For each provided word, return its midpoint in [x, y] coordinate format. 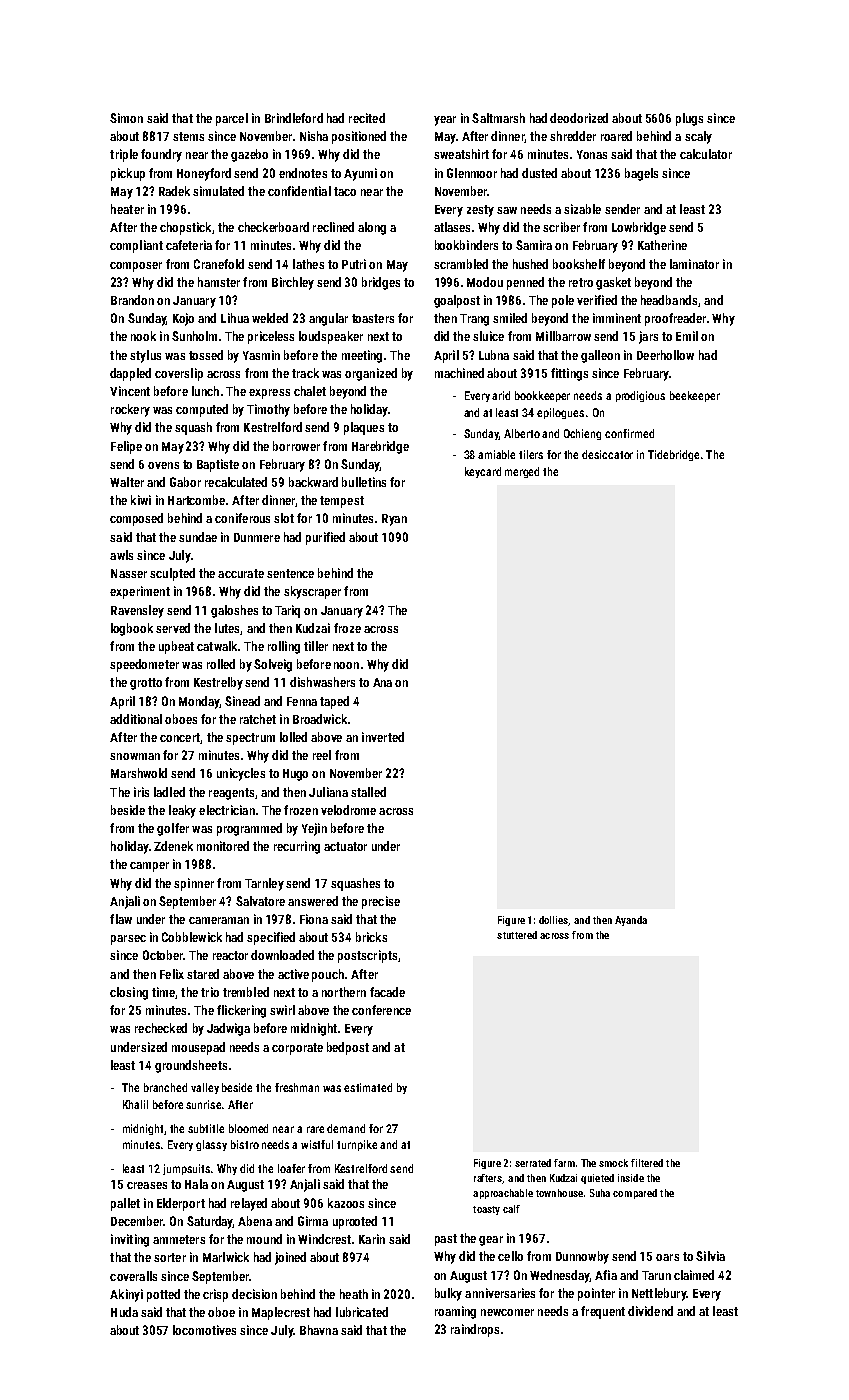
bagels [641, 174]
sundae [198, 537]
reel [322, 755]
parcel [232, 119]
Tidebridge [673, 455]
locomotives [204, 1330]
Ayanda [631, 921]
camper [149, 867]
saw [507, 210]
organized [371, 374]
